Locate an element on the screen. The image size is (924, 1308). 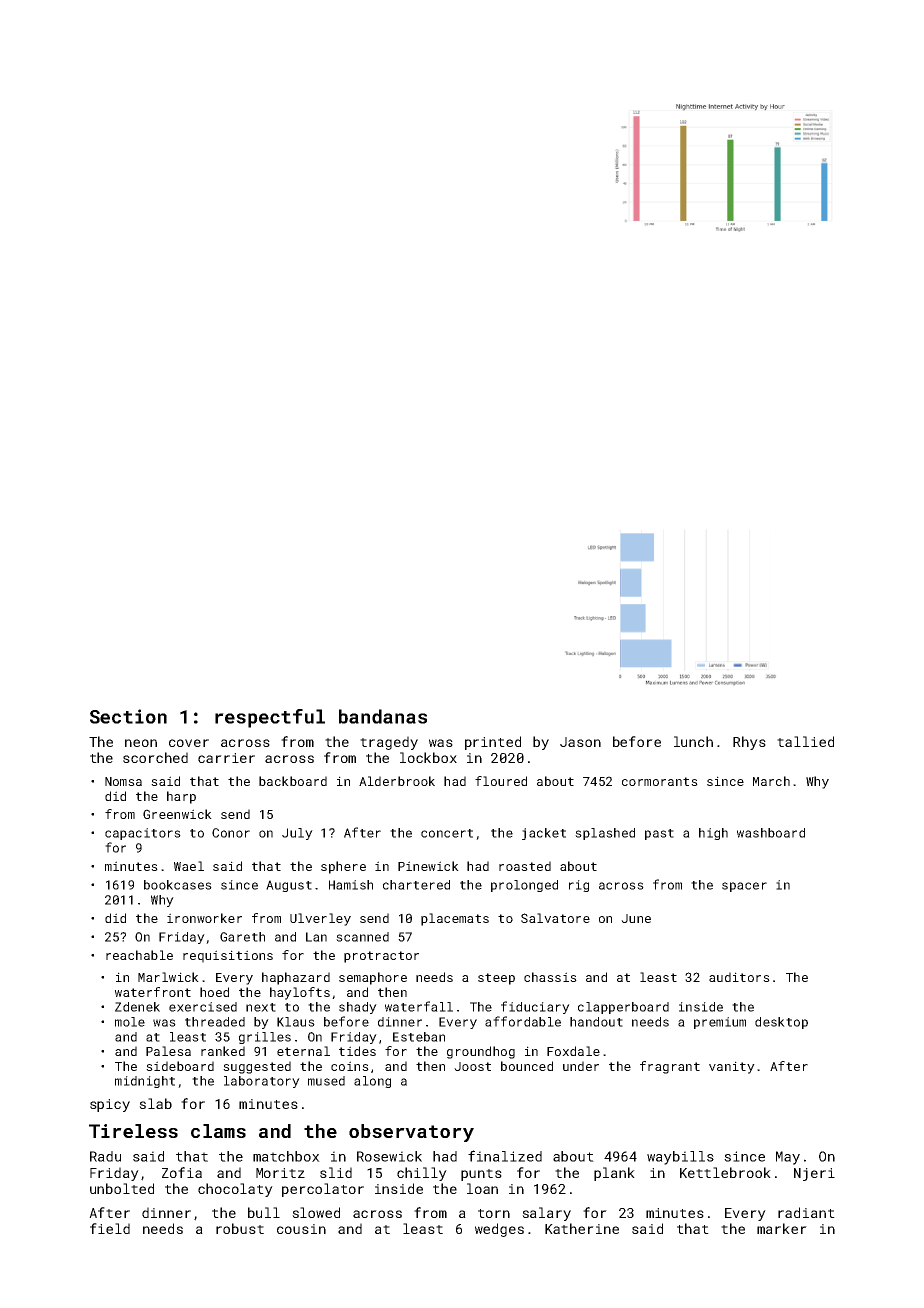
spicy is located at coordinates (110, 1105).
